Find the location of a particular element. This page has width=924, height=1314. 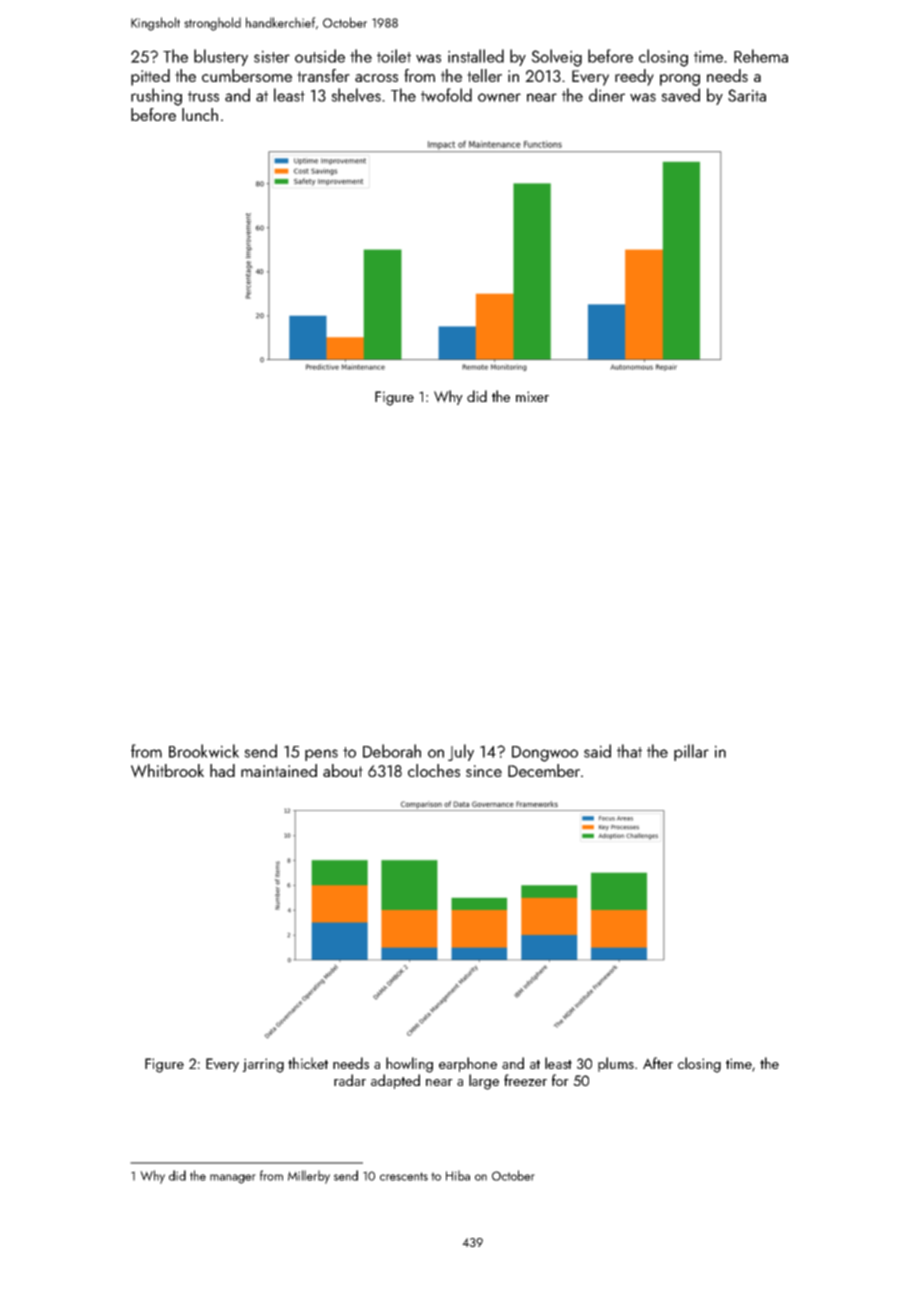

Rehema is located at coordinates (761, 56).
